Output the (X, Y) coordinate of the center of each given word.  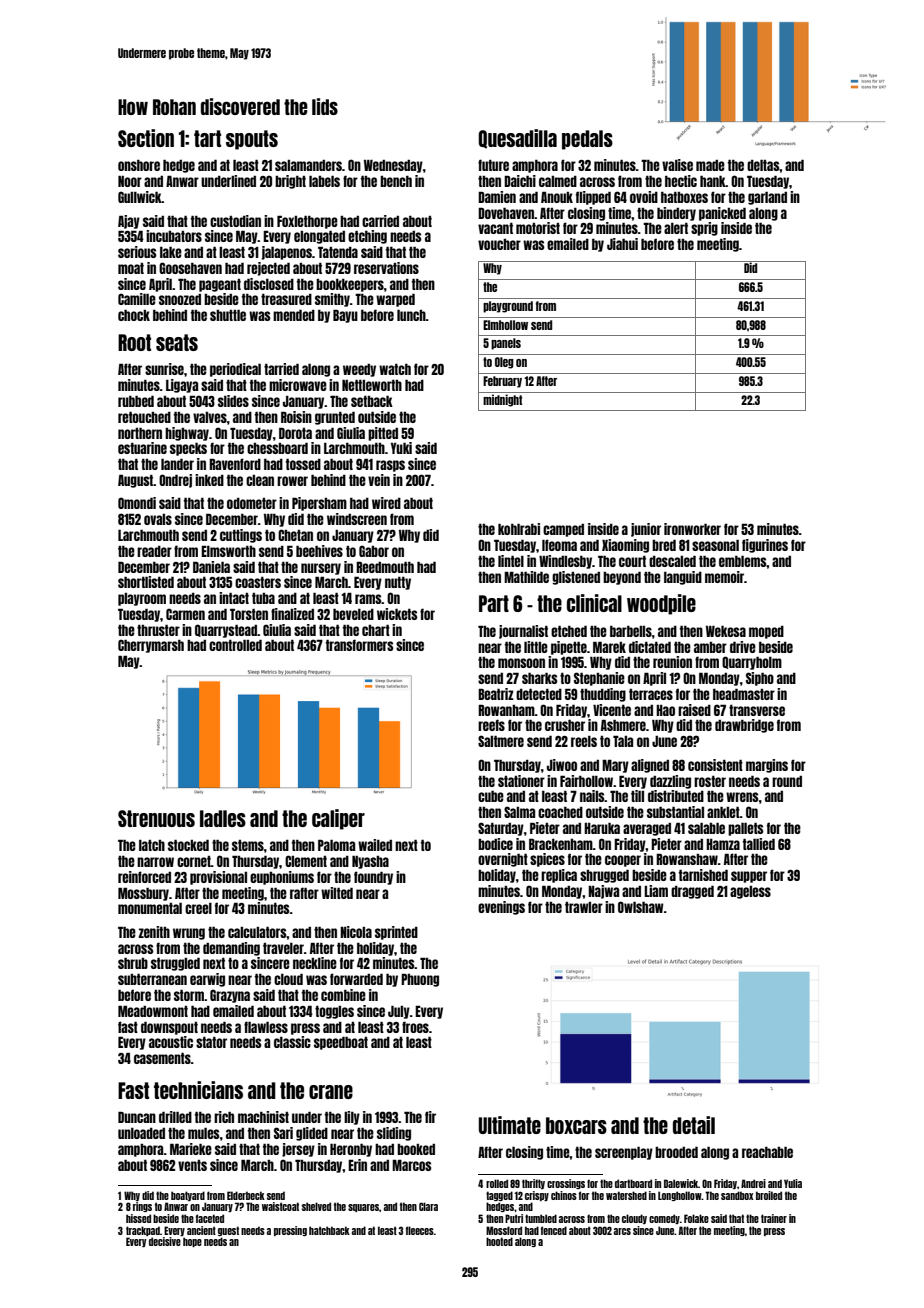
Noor (130, 181)
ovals (158, 519)
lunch (411, 315)
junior (646, 530)
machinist (263, 1117)
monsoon (521, 663)
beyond (622, 578)
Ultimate (510, 1125)
